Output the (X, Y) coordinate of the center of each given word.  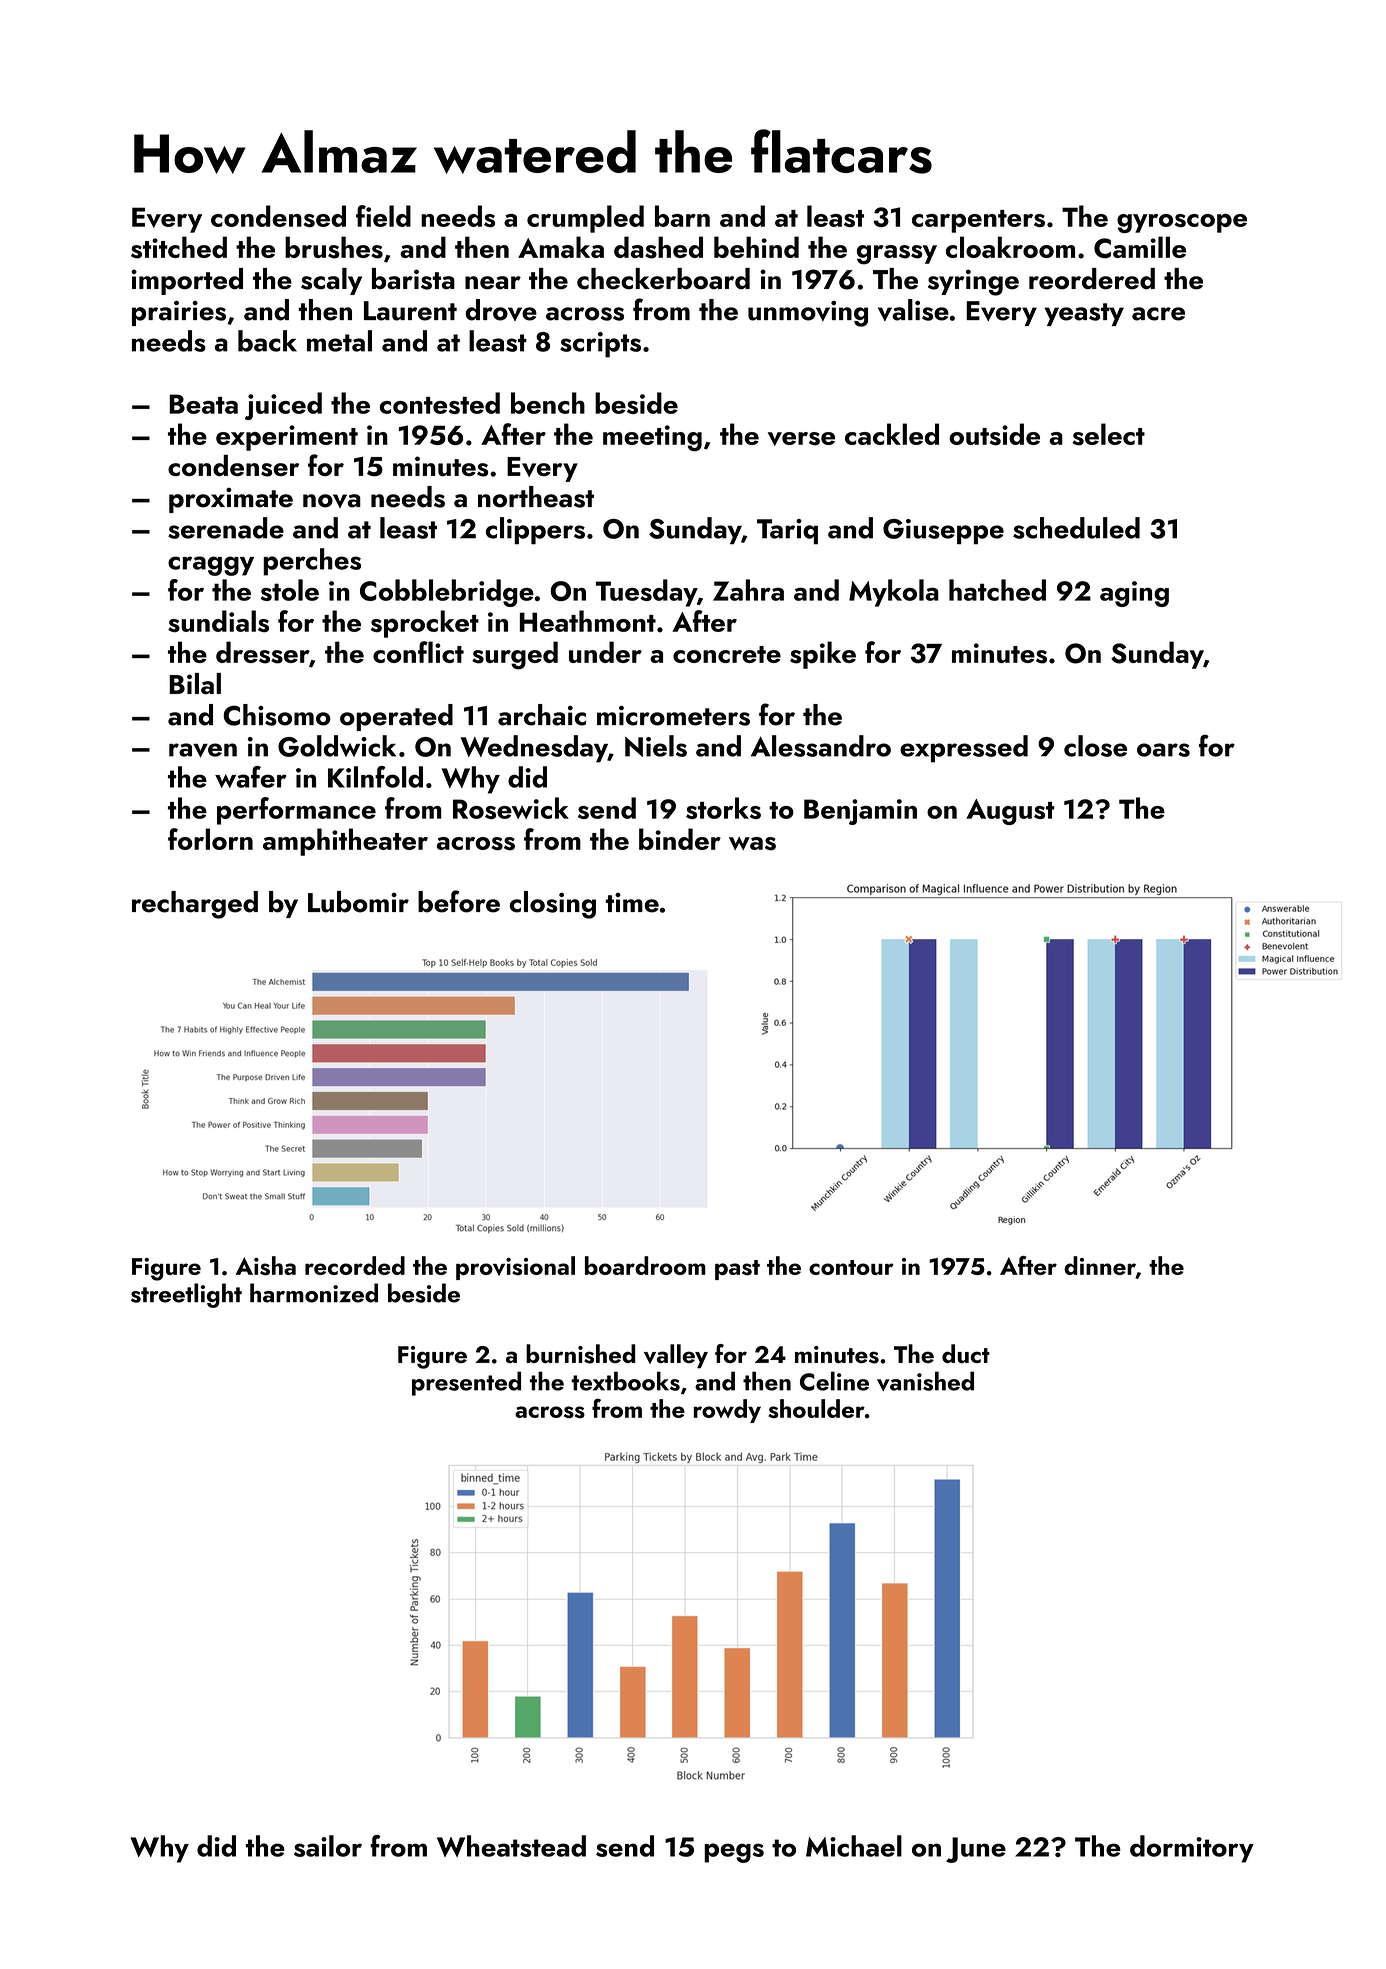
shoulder (817, 1408)
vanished (925, 1381)
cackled (892, 434)
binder (680, 839)
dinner (1100, 1267)
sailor (328, 1846)
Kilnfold (375, 777)
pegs (734, 1853)
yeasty (1084, 314)
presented (466, 1383)
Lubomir (358, 902)
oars (1163, 750)
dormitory (1192, 1849)
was (752, 844)
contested (440, 403)
